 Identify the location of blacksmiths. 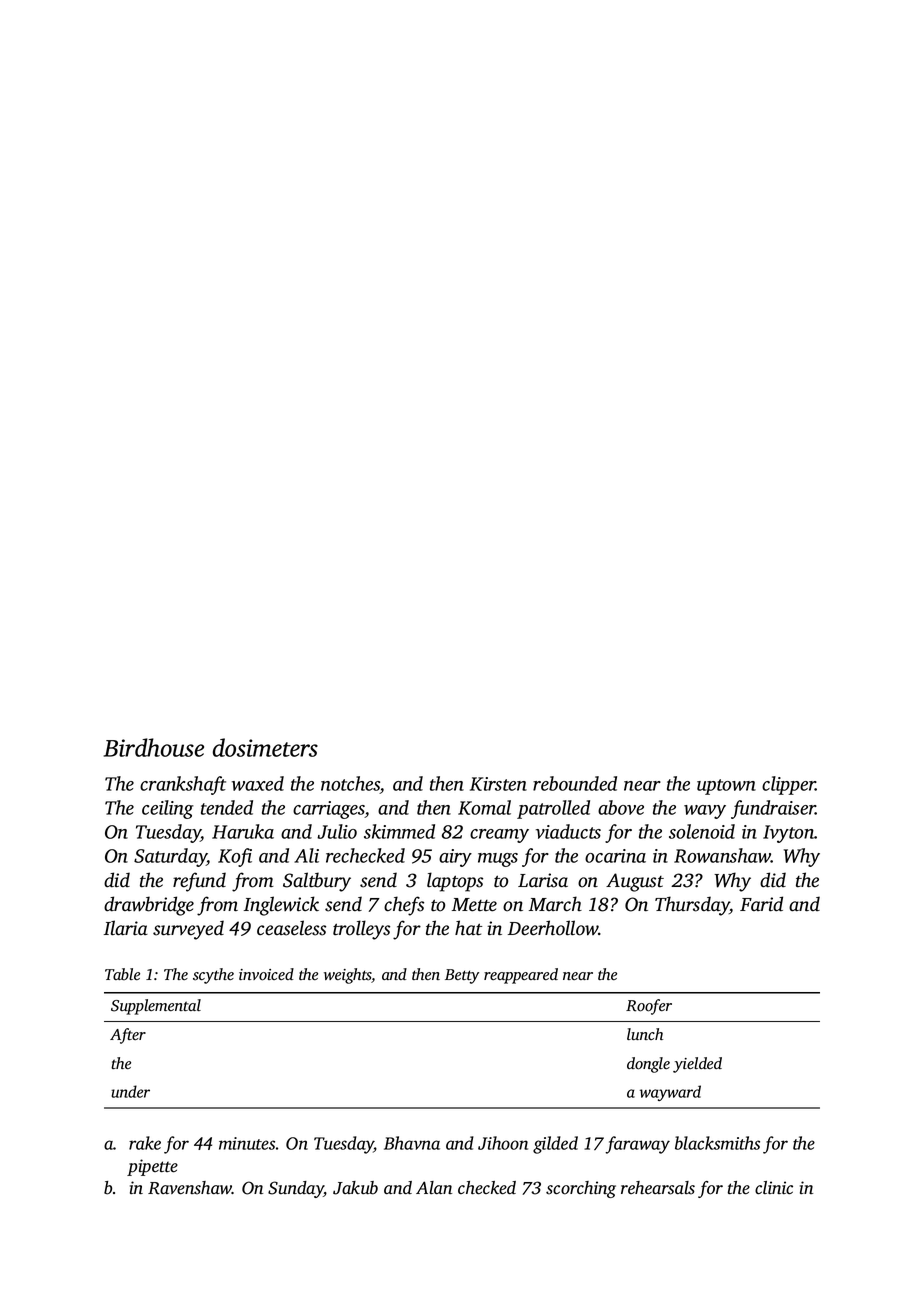
(717, 1143).
